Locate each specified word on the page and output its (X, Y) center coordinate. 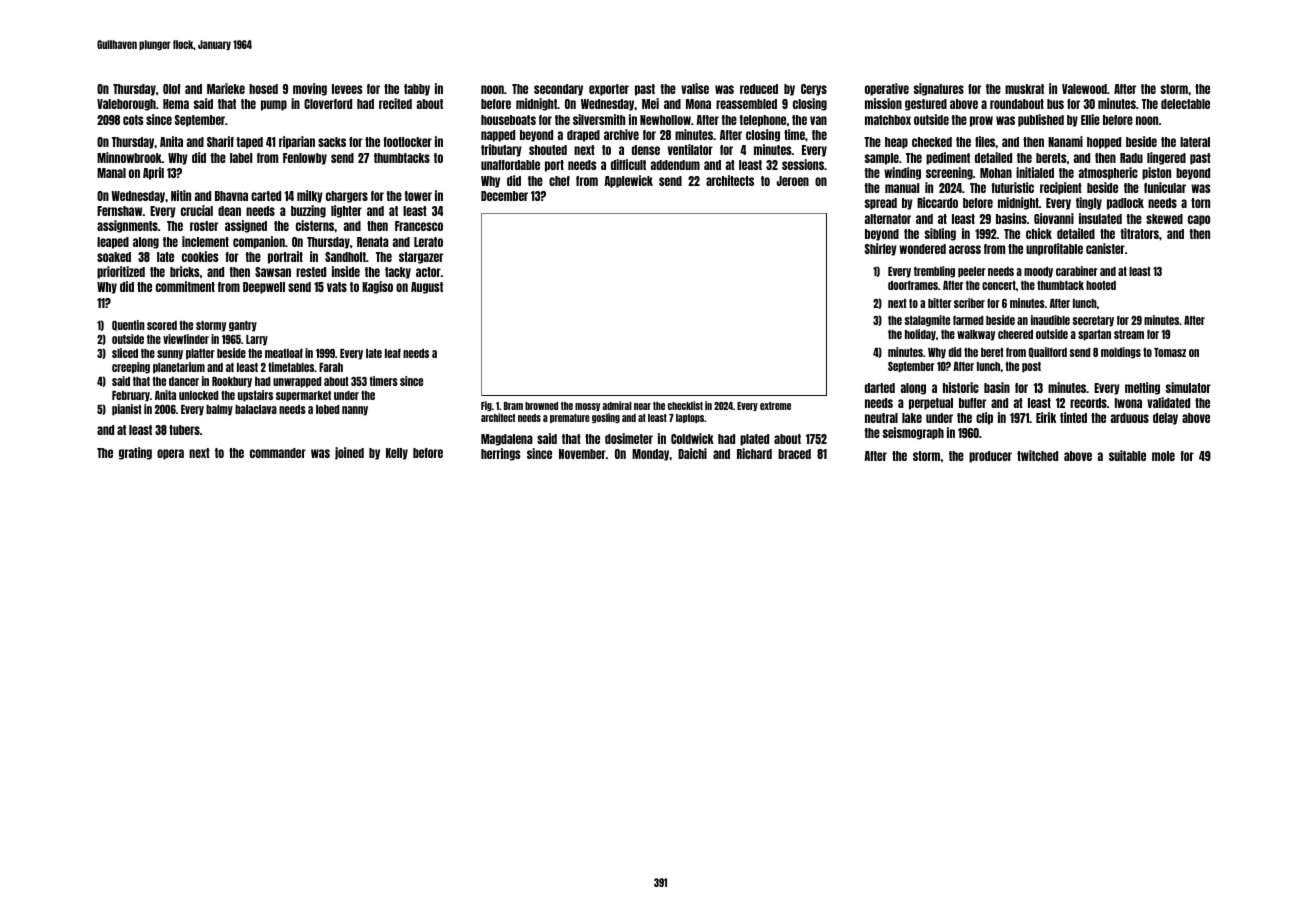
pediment (948, 158)
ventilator (690, 149)
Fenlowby (305, 159)
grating (135, 453)
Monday (651, 455)
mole (1163, 456)
